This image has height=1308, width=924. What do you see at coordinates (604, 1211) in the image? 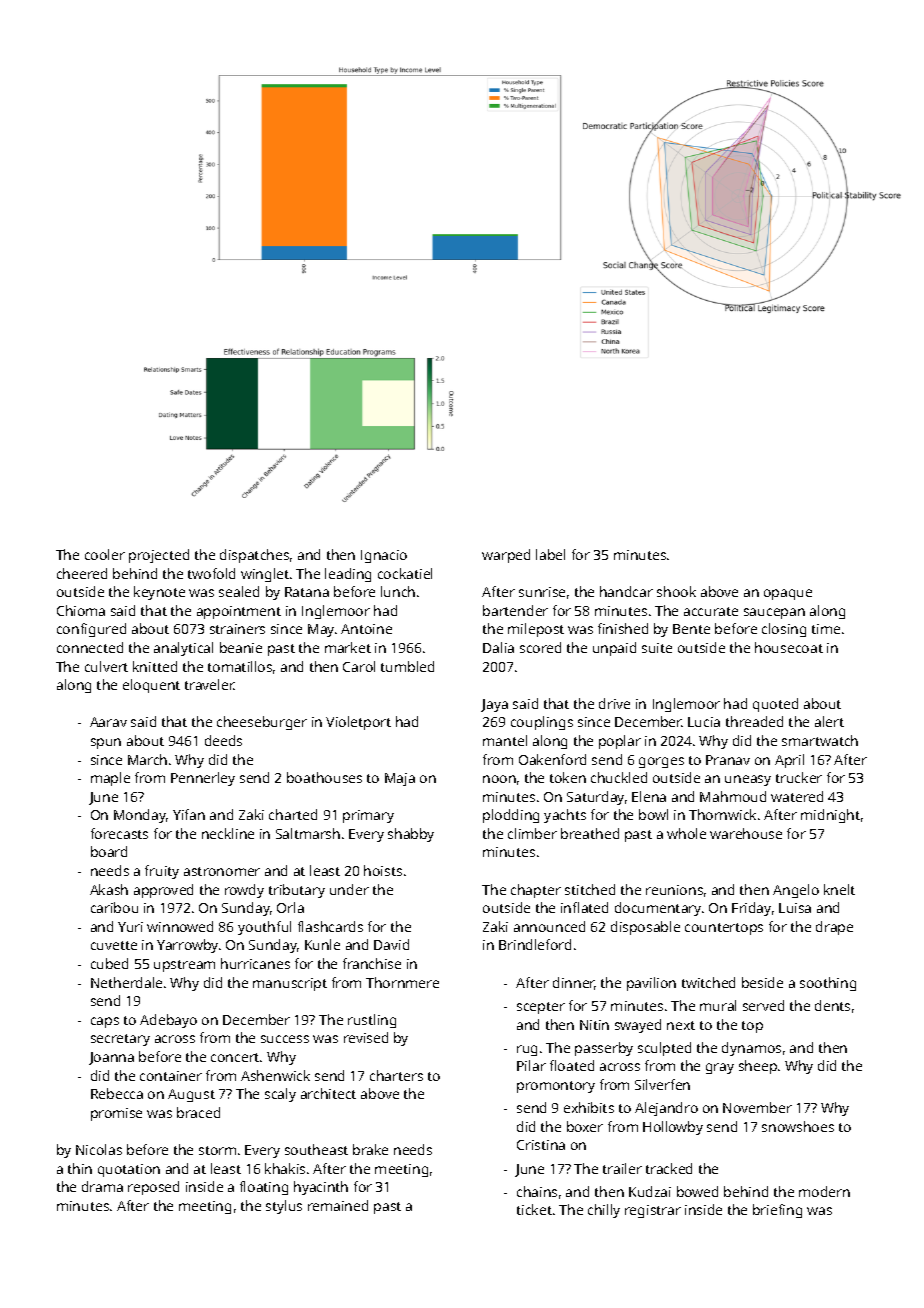
I see `chilly` at bounding box center [604, 1211].
